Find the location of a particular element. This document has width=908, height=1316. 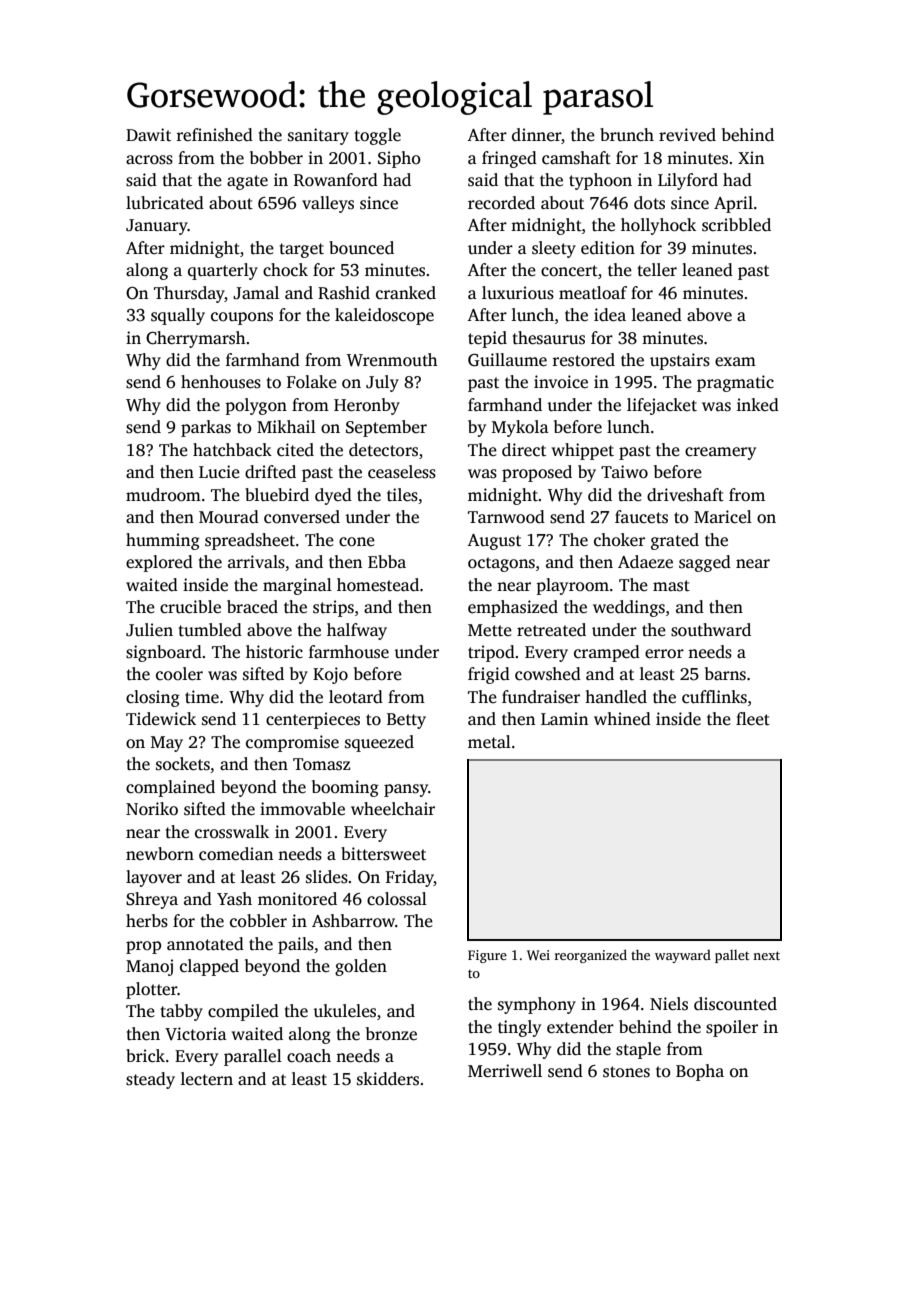

Thursday is located at coordinates (189, 294).
